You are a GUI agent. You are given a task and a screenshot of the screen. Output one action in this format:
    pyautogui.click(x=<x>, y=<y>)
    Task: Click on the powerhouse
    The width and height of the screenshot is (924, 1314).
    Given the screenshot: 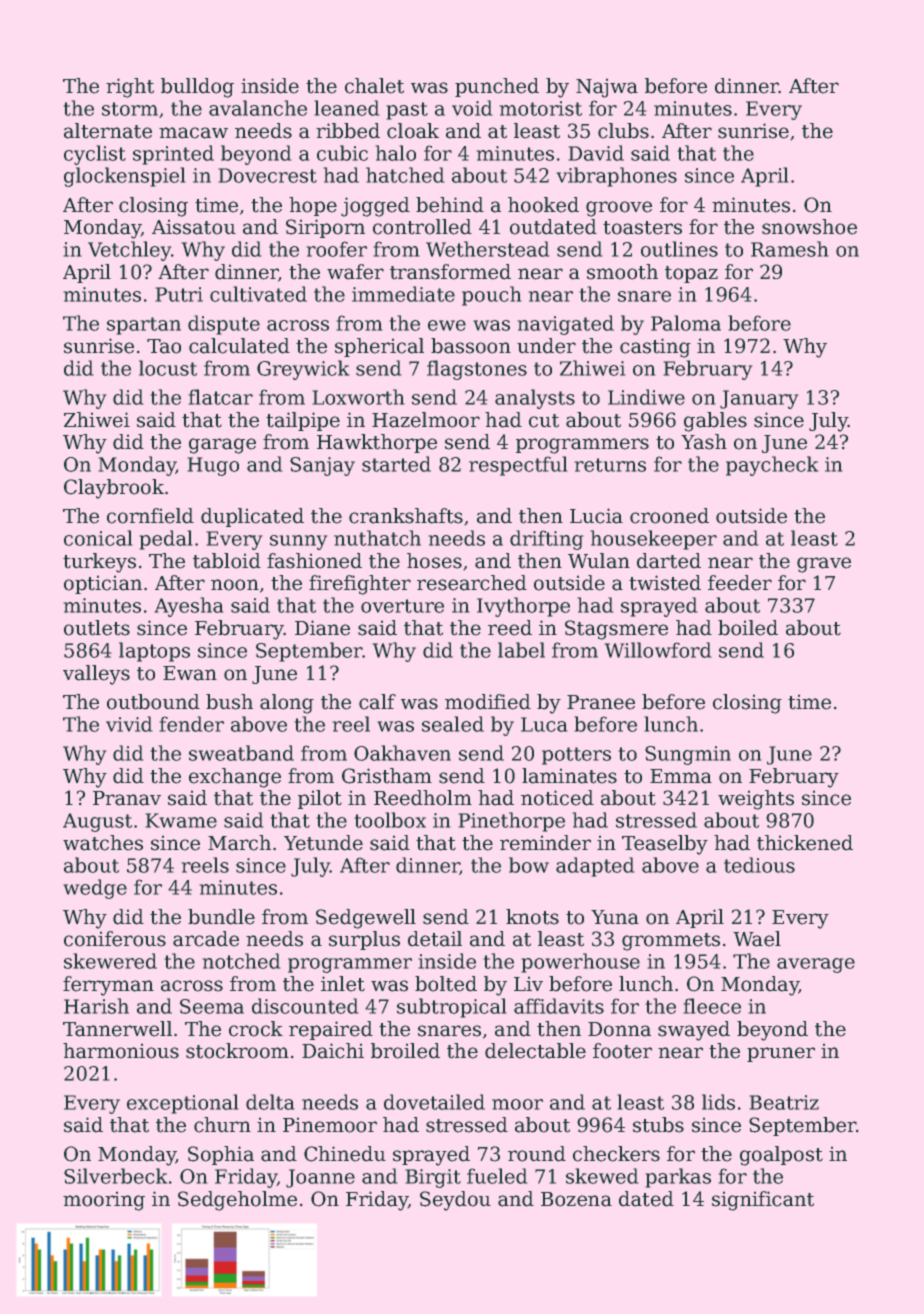 What is the action you would take?
    pyautogui.click(x=581, y=963)
